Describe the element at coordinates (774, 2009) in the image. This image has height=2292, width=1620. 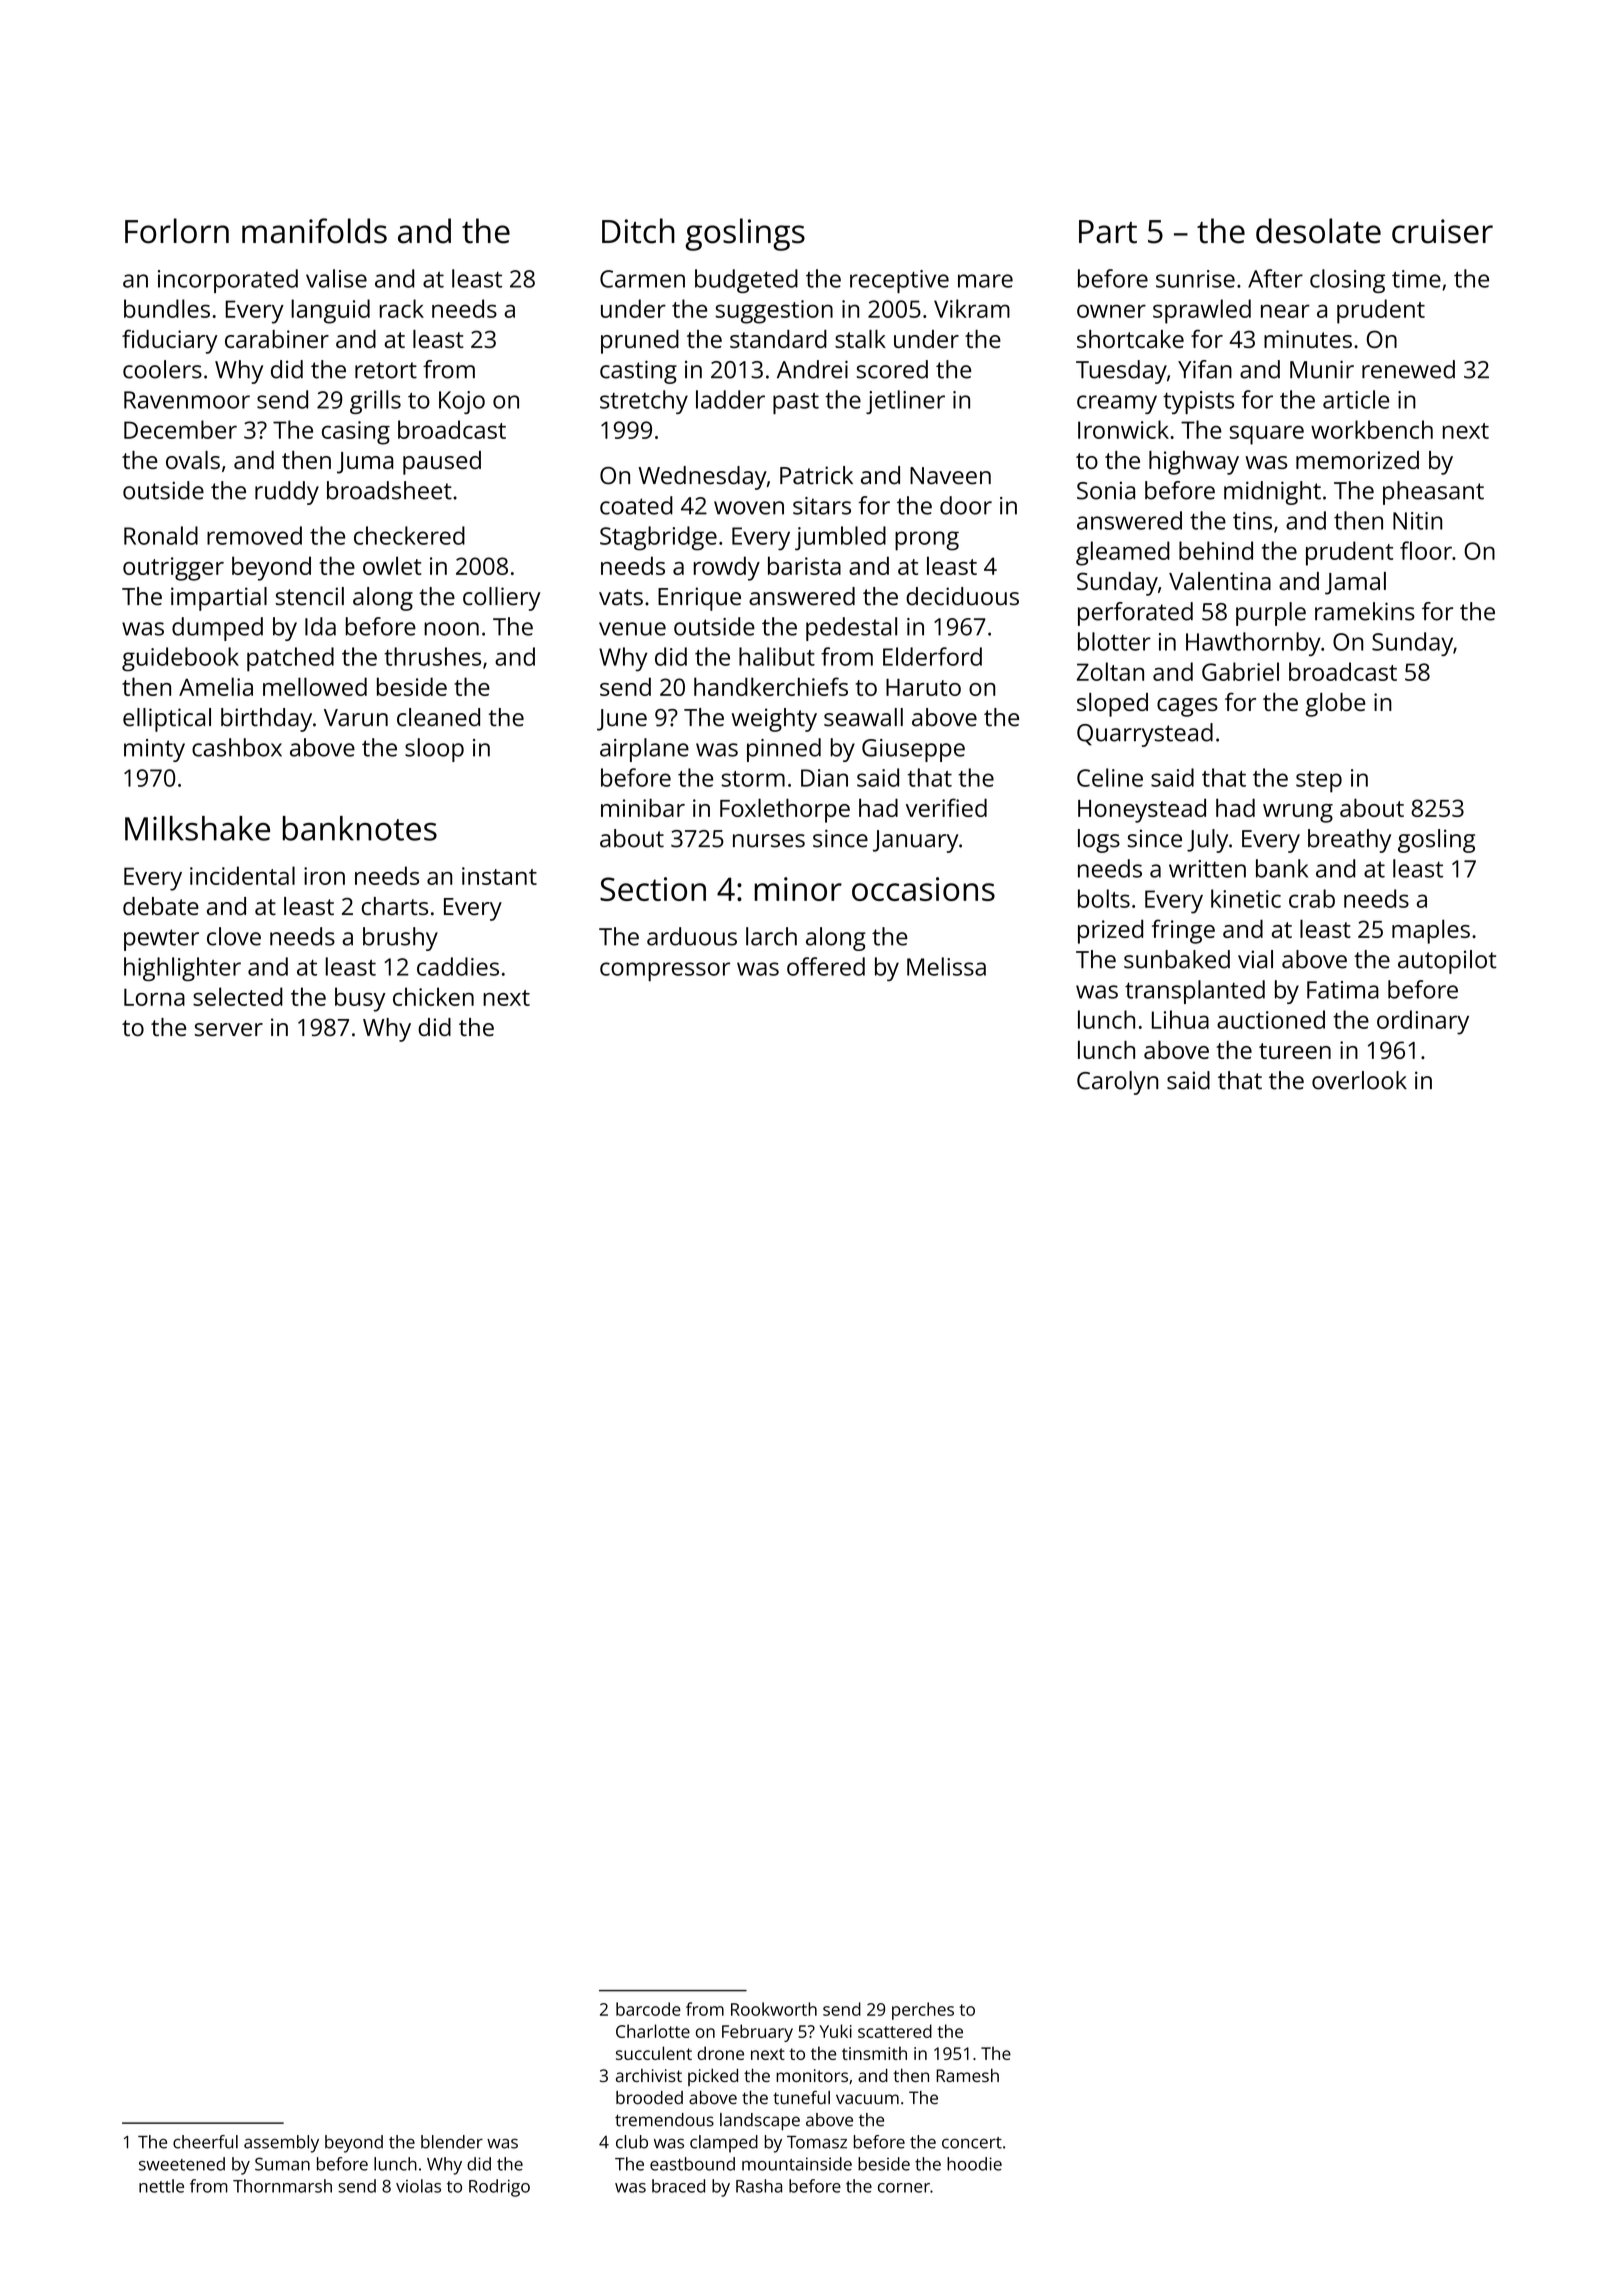
I see `Rookworth` at that location.
